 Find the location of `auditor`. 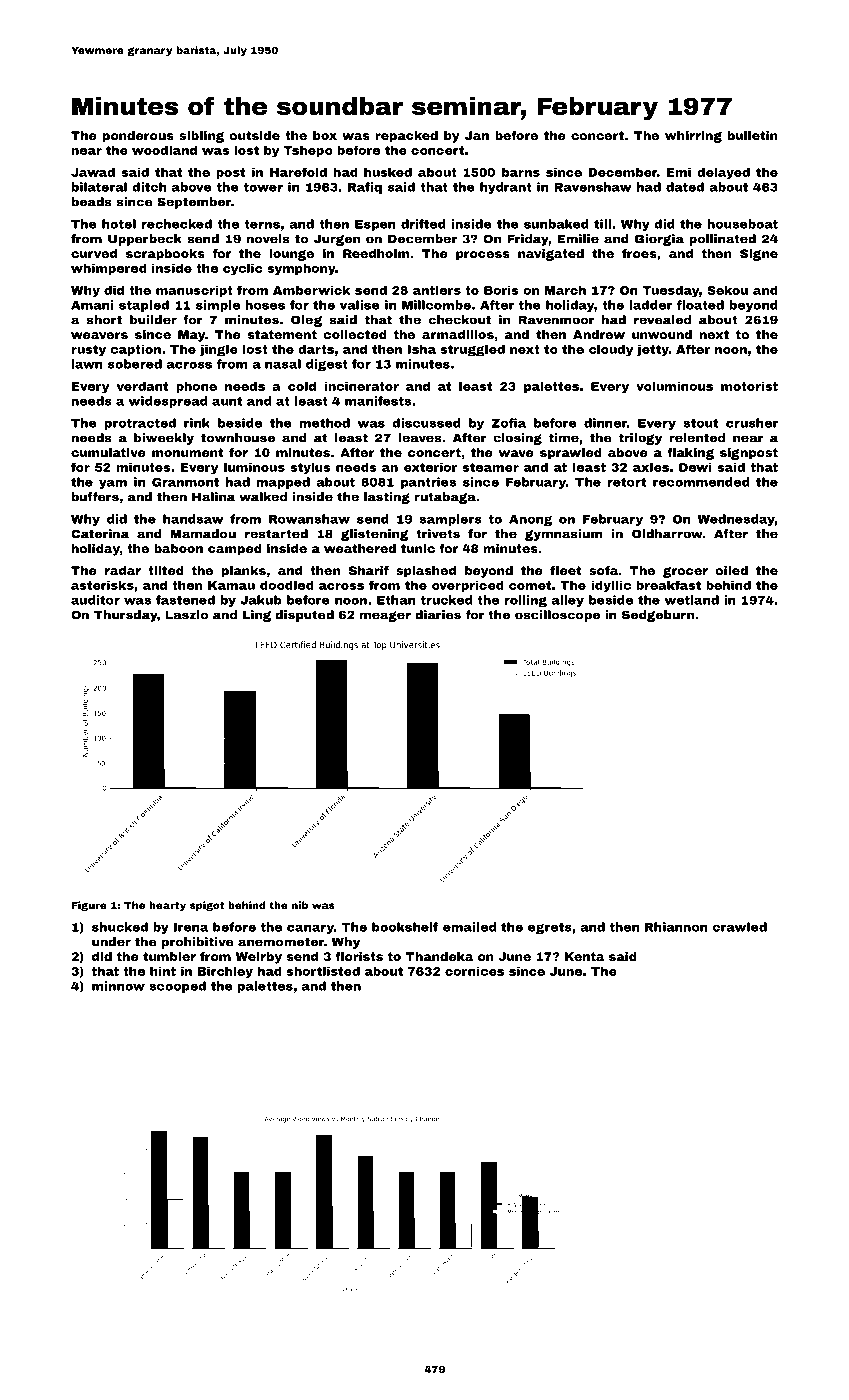

auditor is located at coordinates (95, 600).
